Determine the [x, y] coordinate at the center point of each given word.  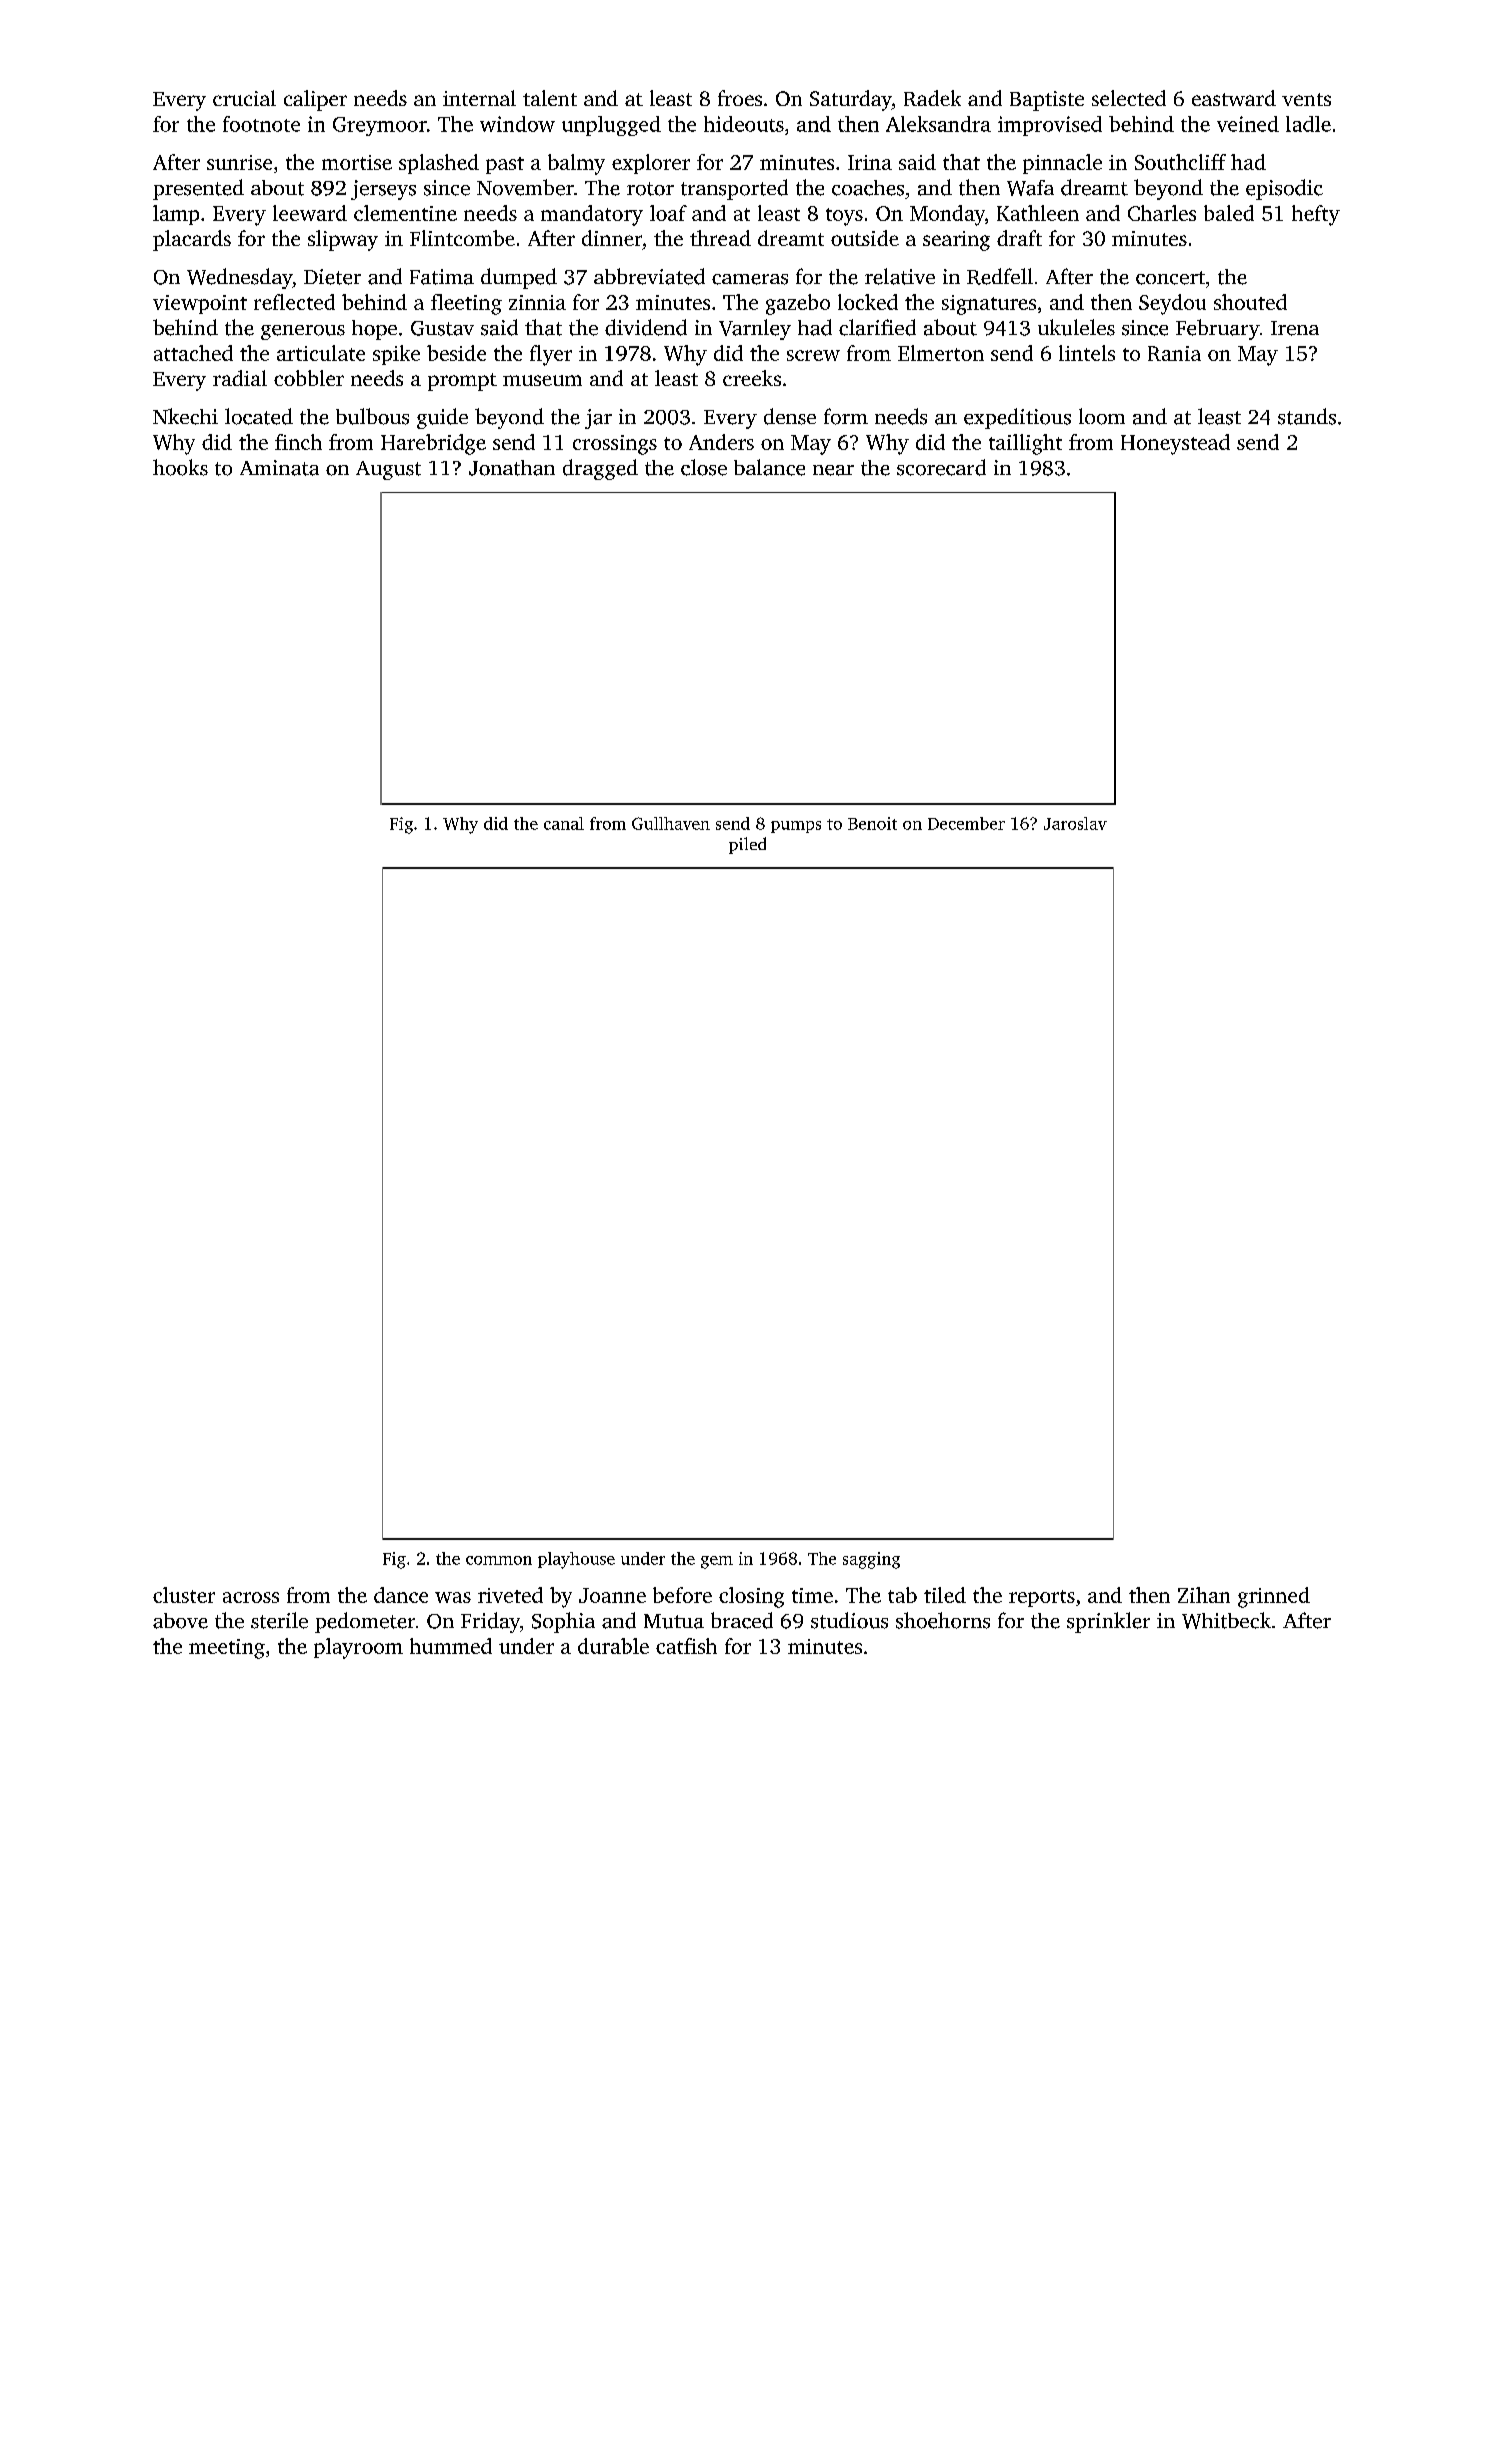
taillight [1025, 444]
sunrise [239, 162]
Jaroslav [1075, 823]
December [966, 823]
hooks [180, 467]
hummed [451, 1646]
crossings [615, 445]
